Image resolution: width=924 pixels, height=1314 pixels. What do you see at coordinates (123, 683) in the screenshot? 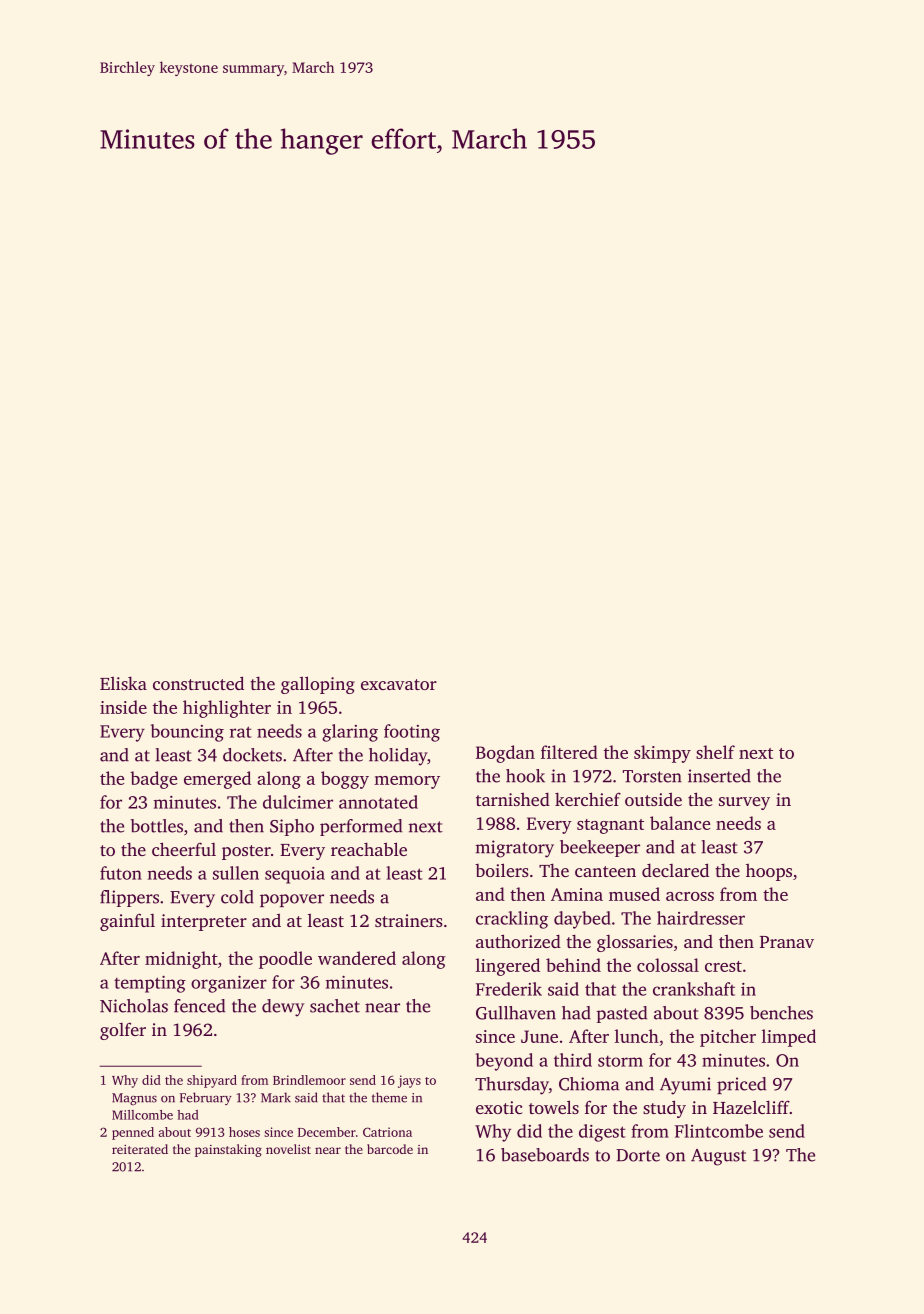
I see `Eliska` at bounding box center [123, 683].
